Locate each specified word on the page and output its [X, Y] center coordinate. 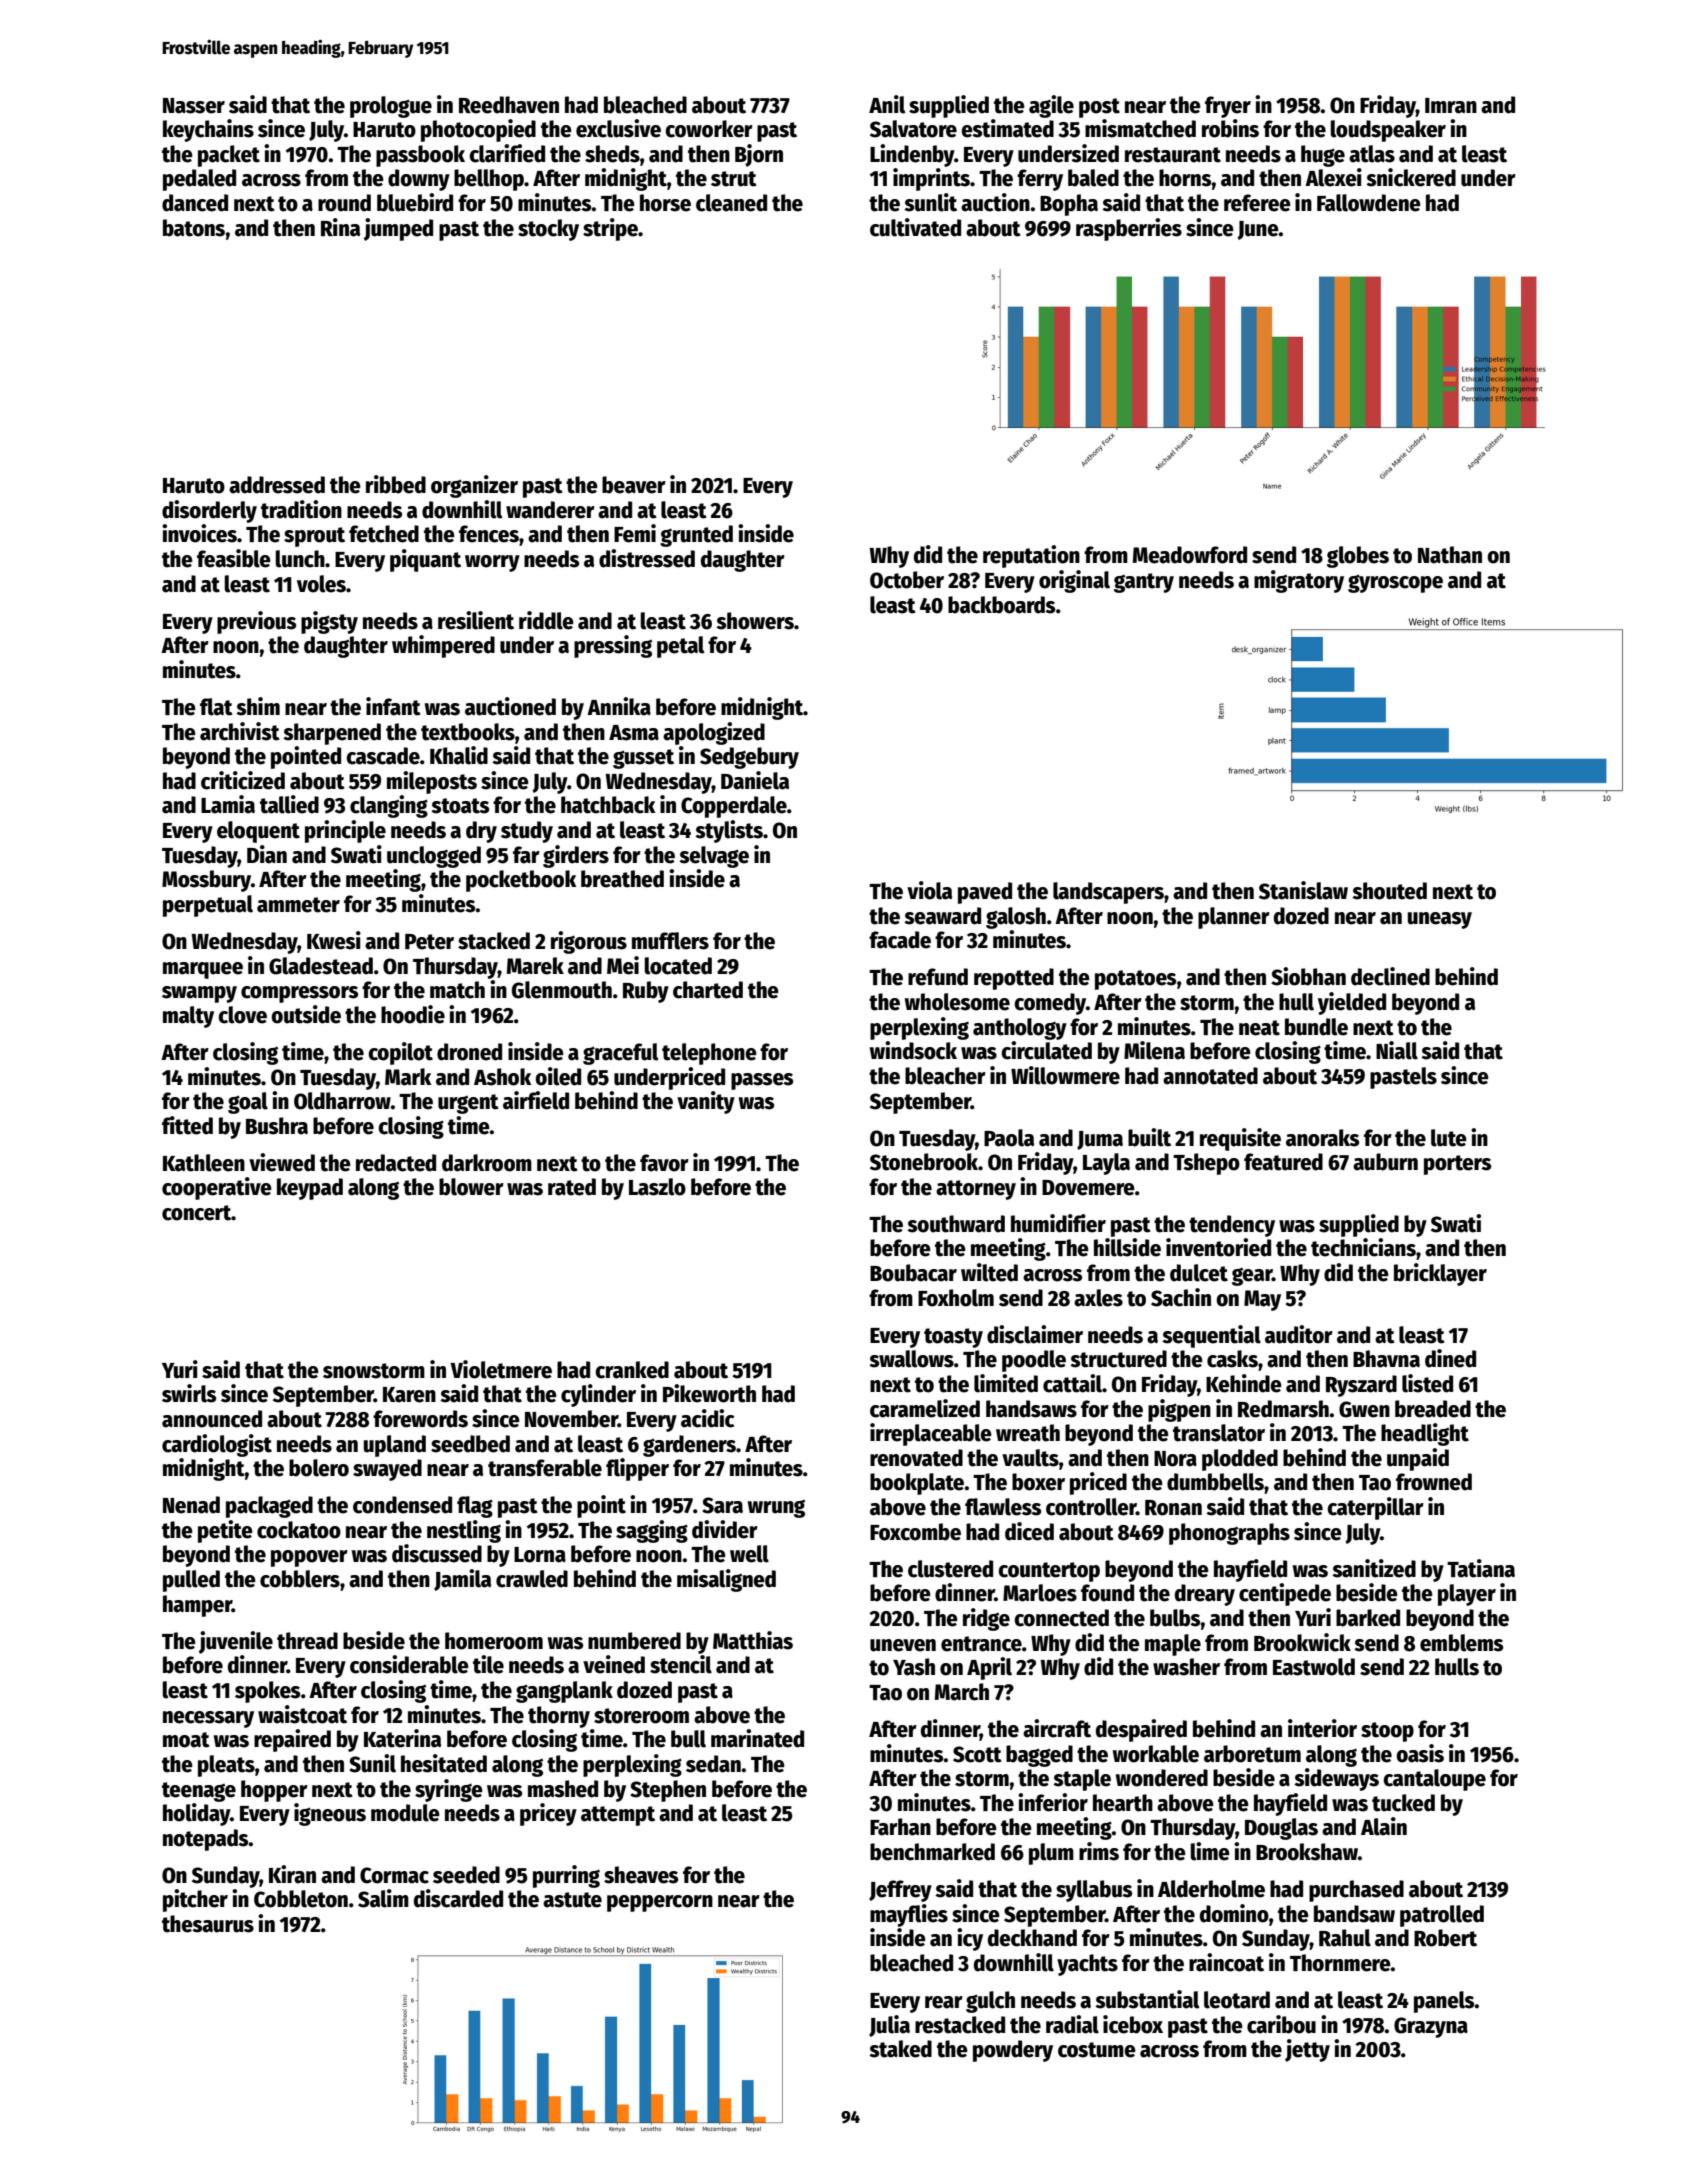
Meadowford [1190, 555]
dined [1450, 1358]
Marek [535, 966]
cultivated [915, 227]
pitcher [195, 1900]
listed [1427, 1383]
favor [664, 1163]
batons [194, 228]
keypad [310, 1189]
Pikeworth [709, 1393]
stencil [681, 1664]
